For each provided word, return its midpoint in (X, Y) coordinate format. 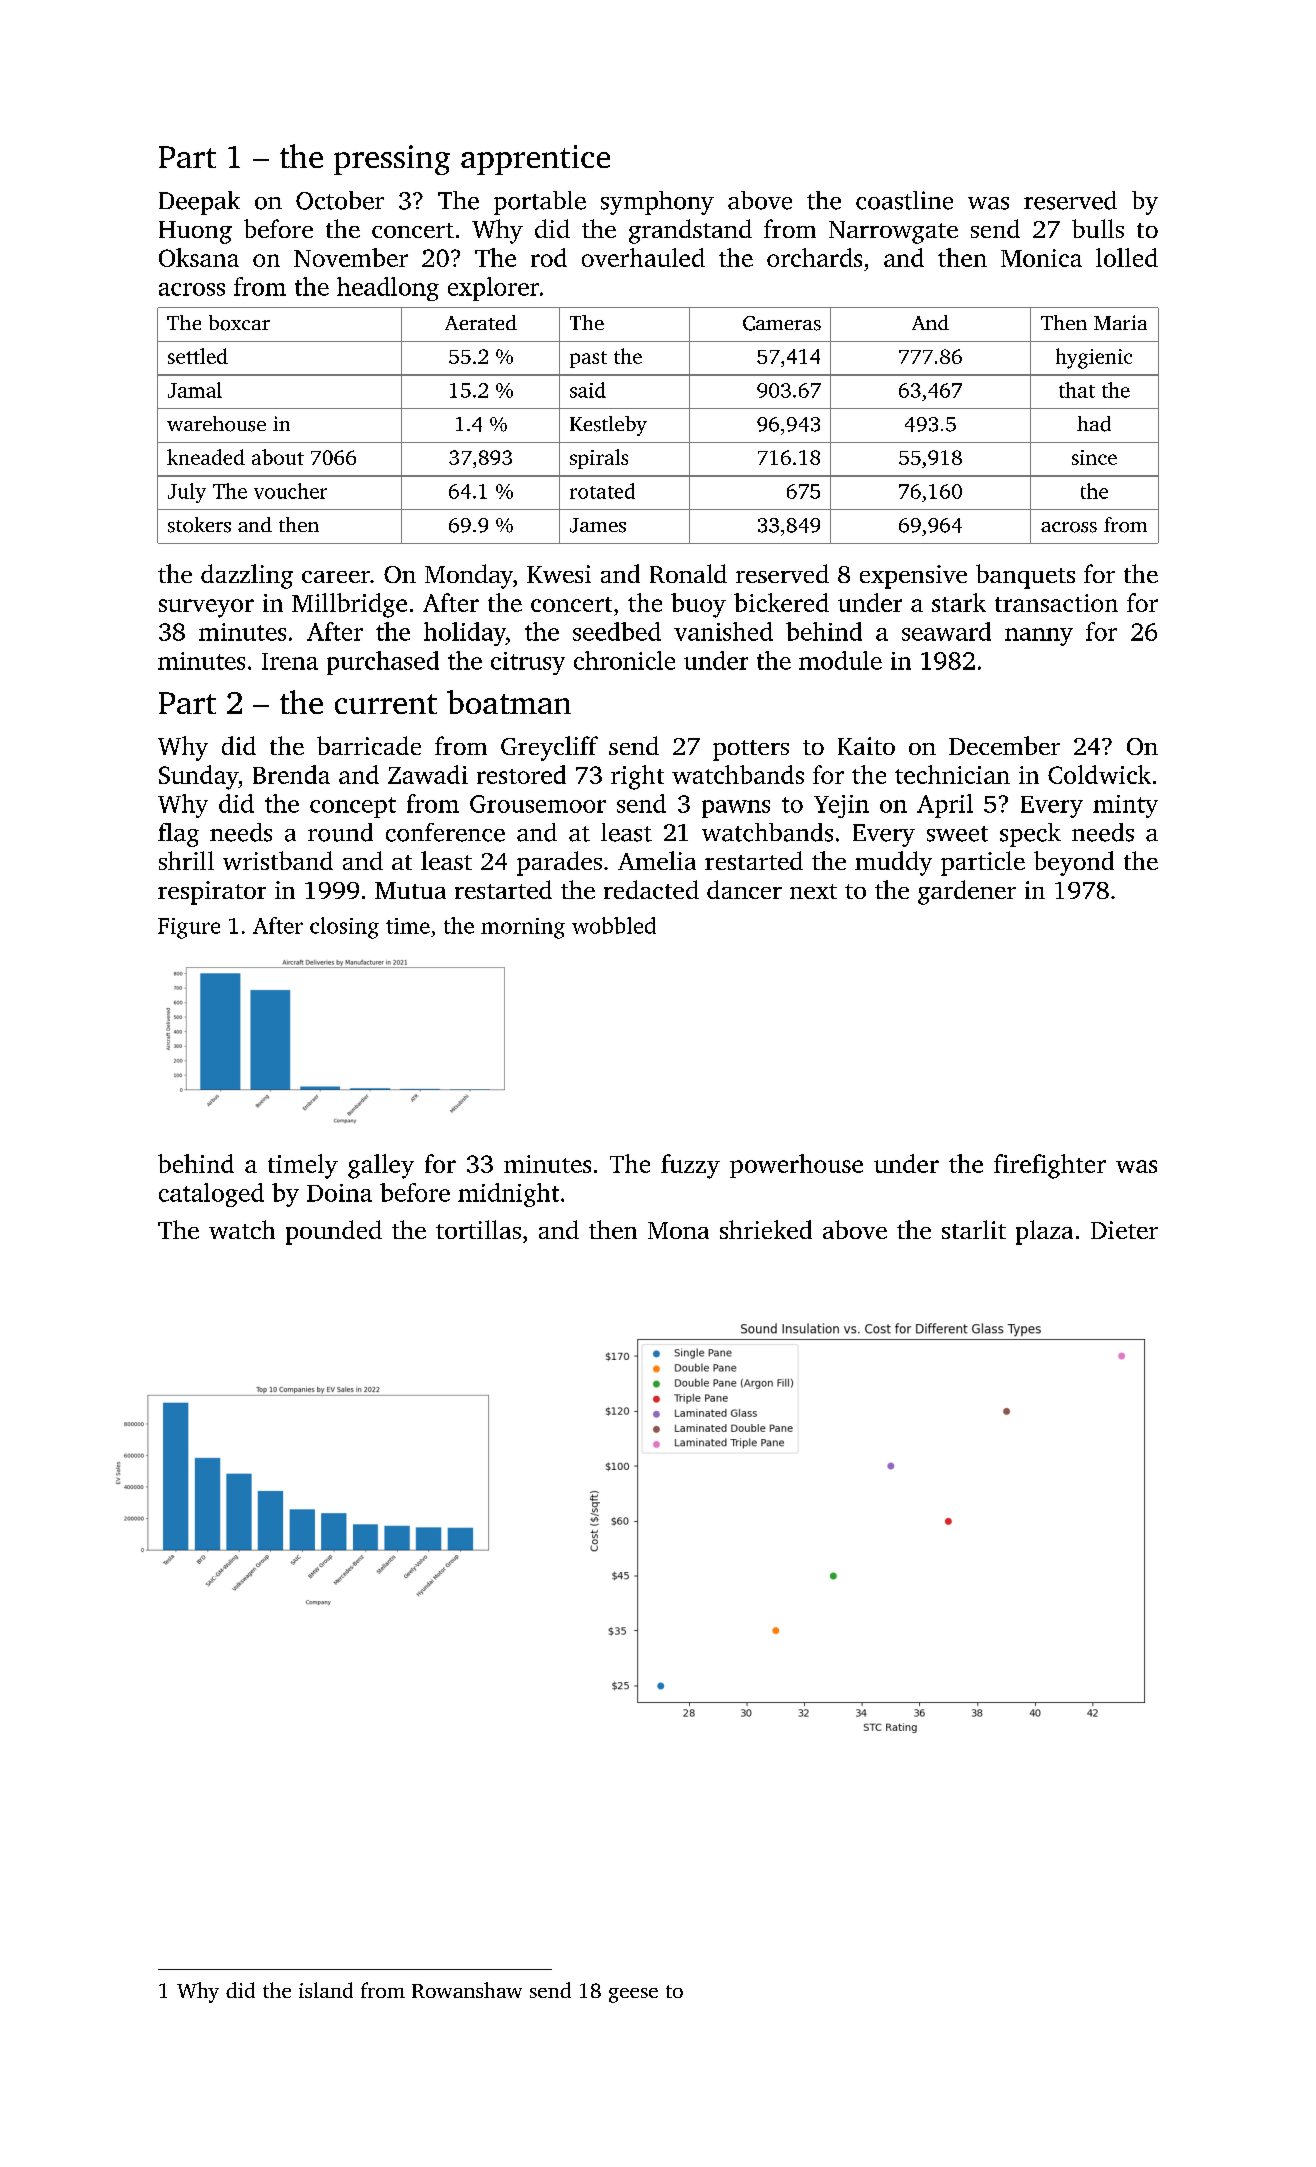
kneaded (206, 457)
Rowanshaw (467, 1990)
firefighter (1050, 1166)
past (588, 359)
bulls (1098, 228)
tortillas (478, 1229)
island (326, 1990)
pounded (334, 1232)
